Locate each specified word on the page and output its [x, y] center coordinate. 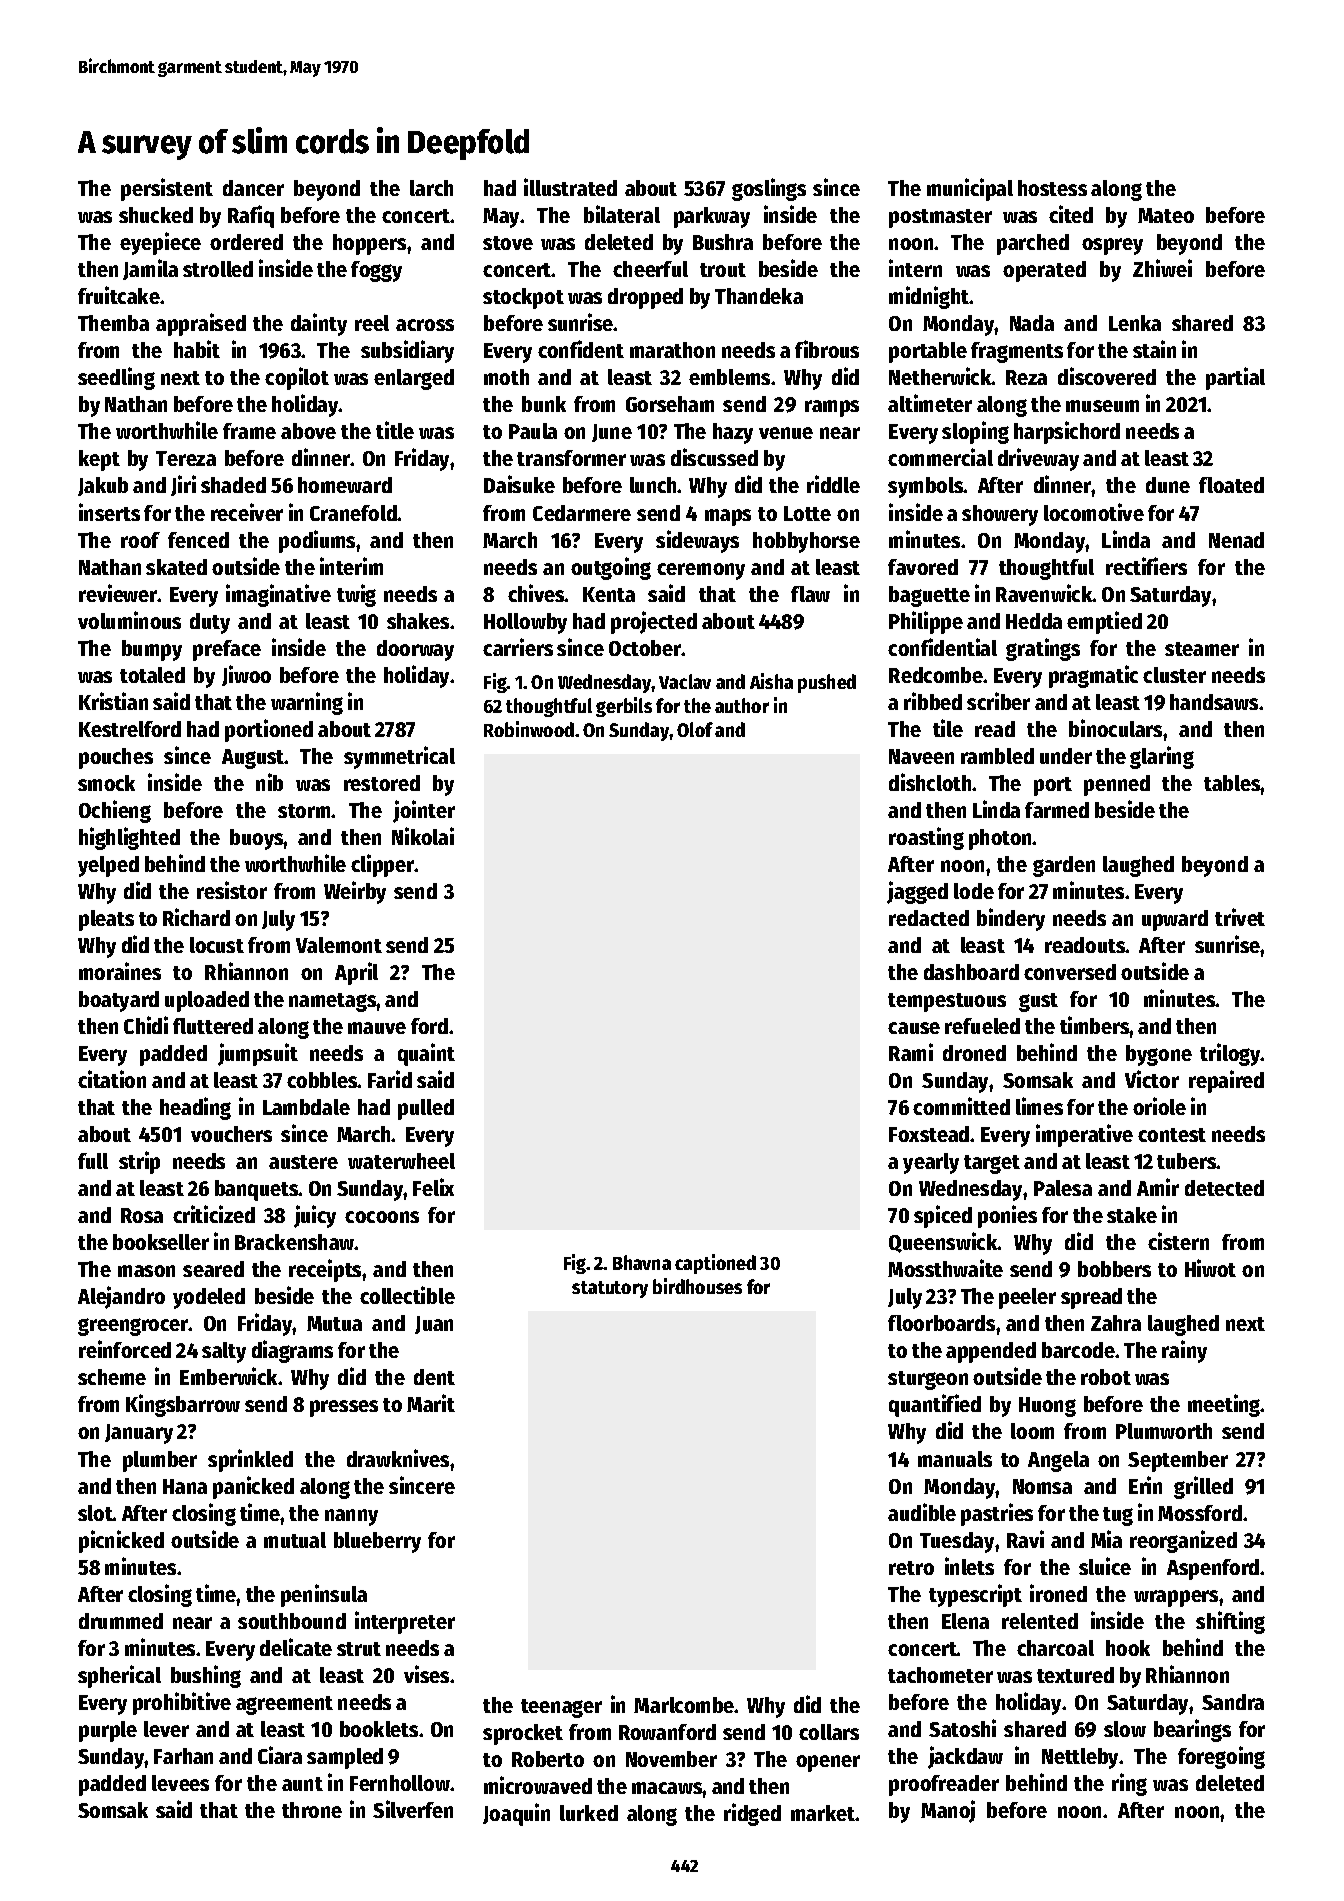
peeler [1027, 1298]
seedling [116, 378]
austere [303, 1162]
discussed [714, 457]
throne [312, 1810]
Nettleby [1081, 1758]
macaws [667, 1788]
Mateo [1166, 215]
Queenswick [943, 1242]
